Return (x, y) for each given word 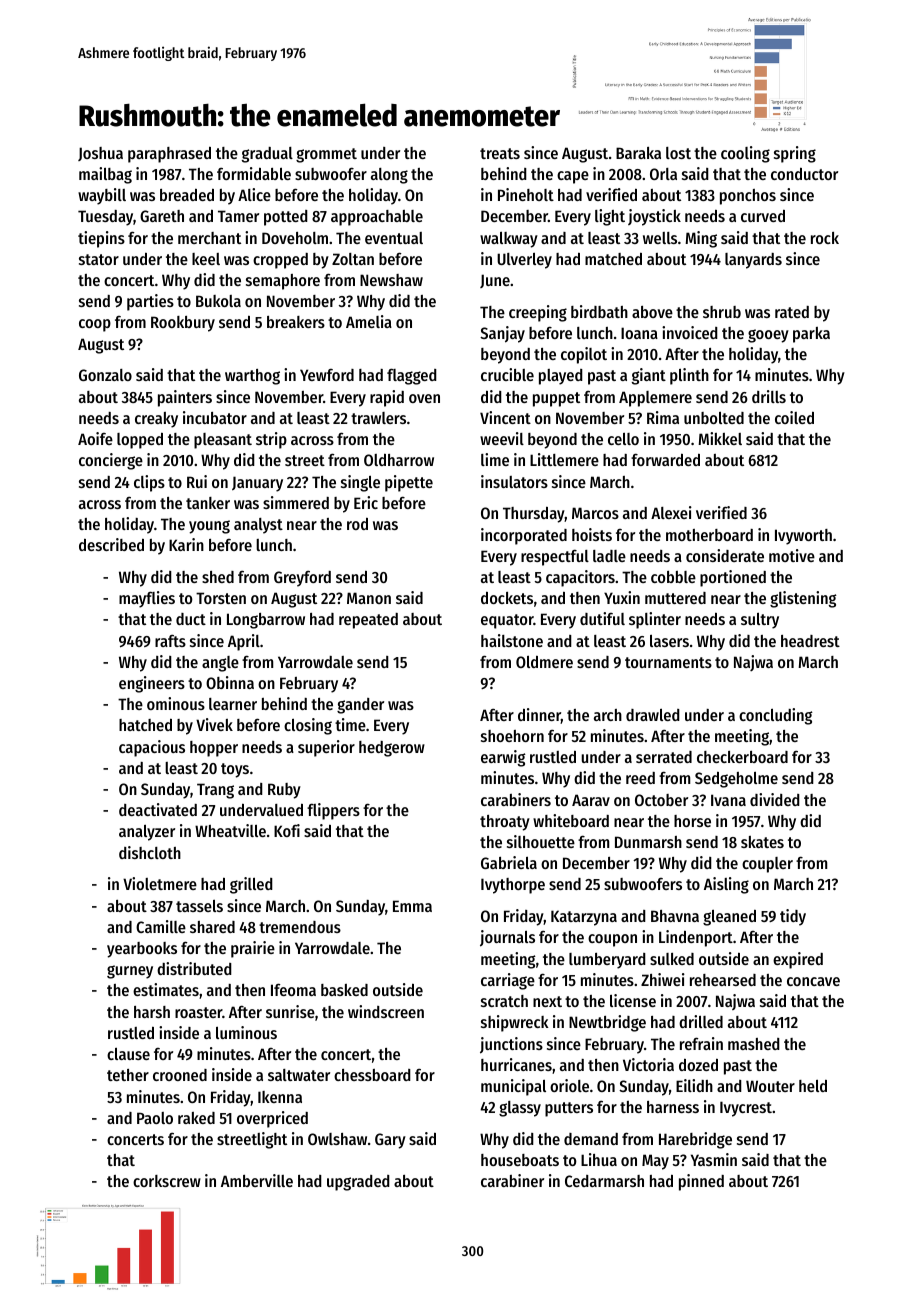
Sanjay (502, 334)
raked (196, 1118)
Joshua (100, 154)
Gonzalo (105, 375)
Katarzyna (584, 918)
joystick (654, 217)
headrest (810, 641)
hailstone (512, 640)
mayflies (147, 599)
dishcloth (150, 852)
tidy (793, 917)
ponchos (748, 197)
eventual (394, 238)
